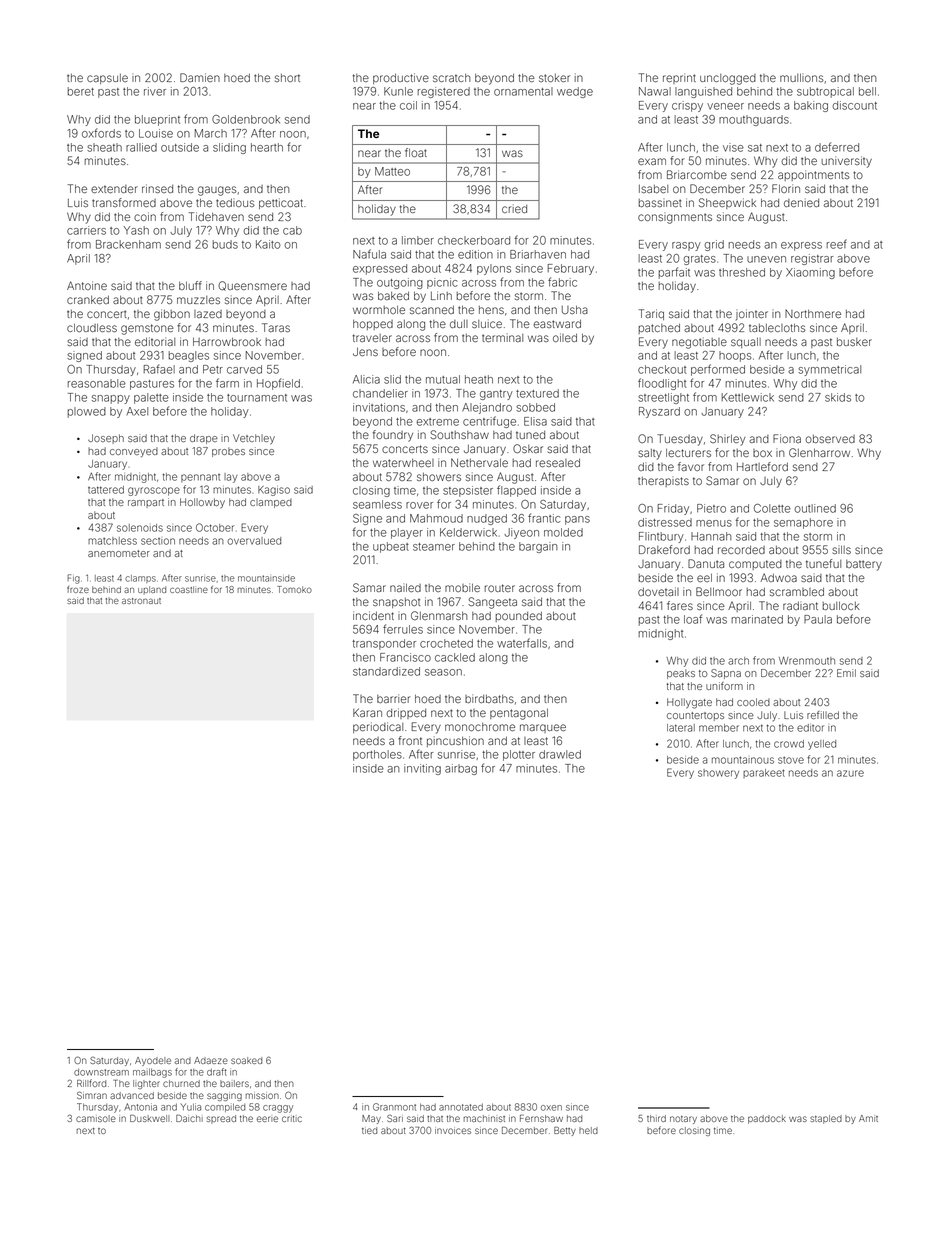 Image resolution: width=952 pixels, height=1233 pixels. I want to click on capsule, so click(107, 79).
